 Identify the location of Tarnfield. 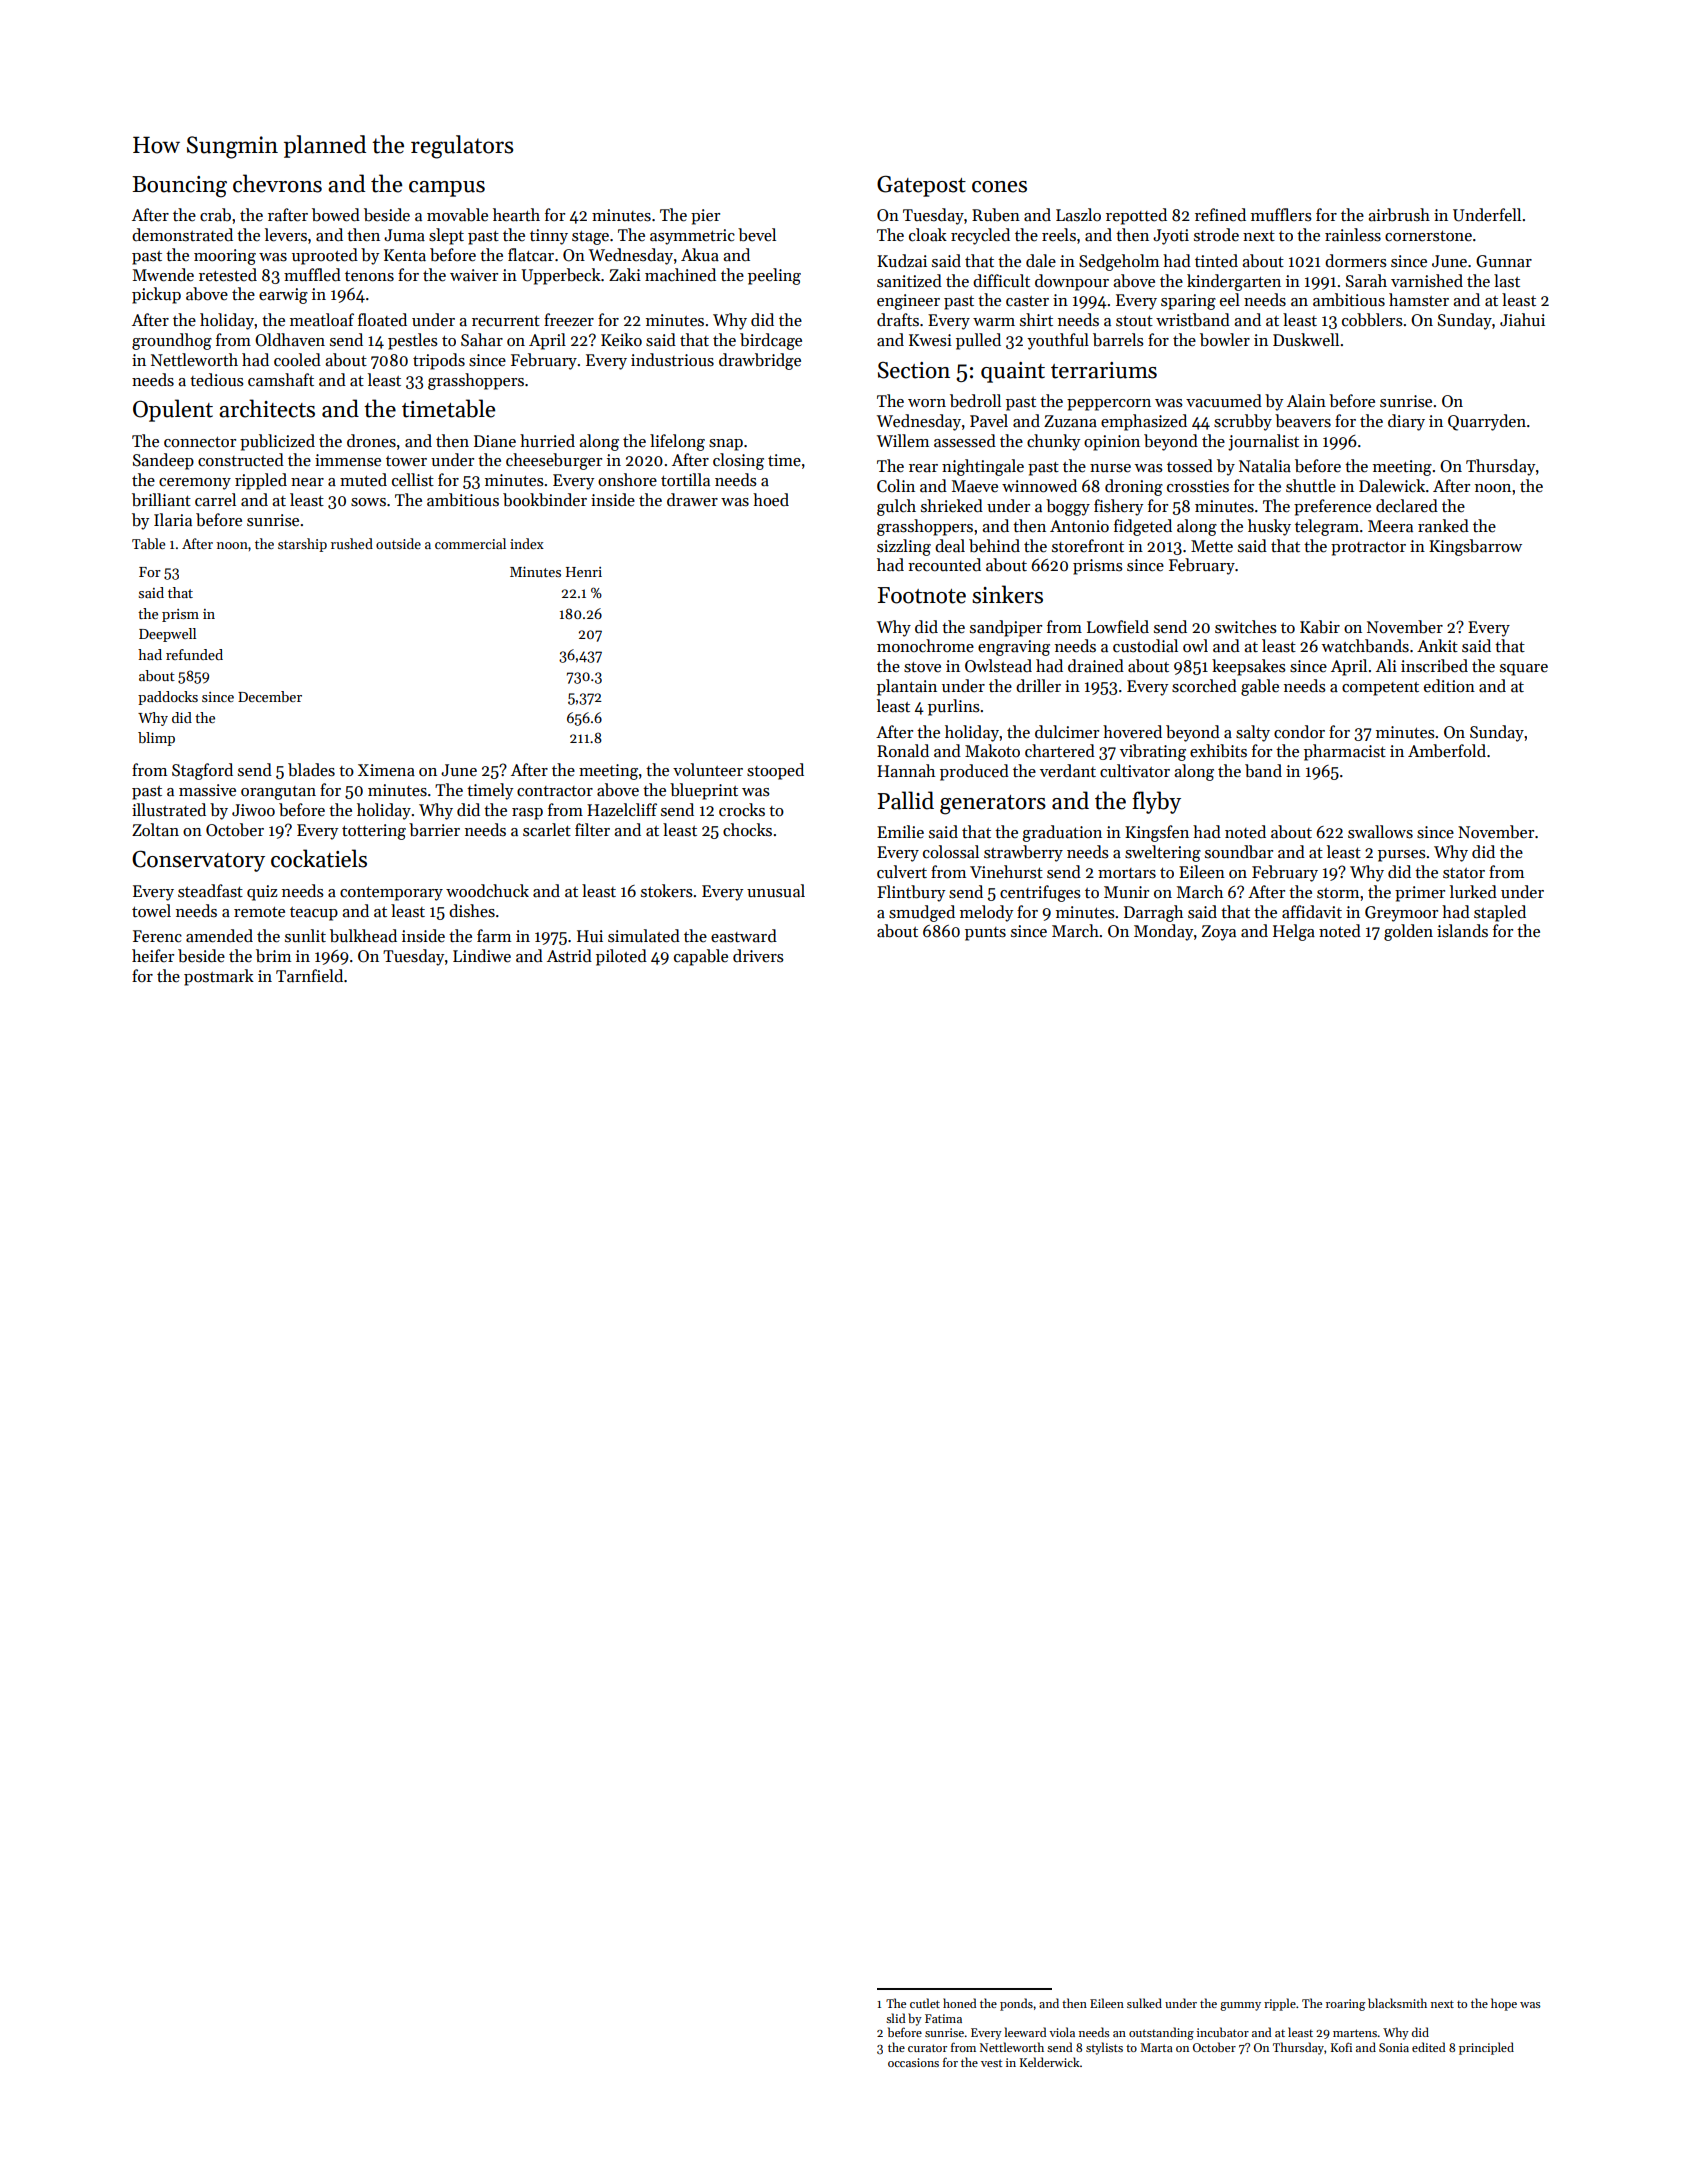
(309, 976).
